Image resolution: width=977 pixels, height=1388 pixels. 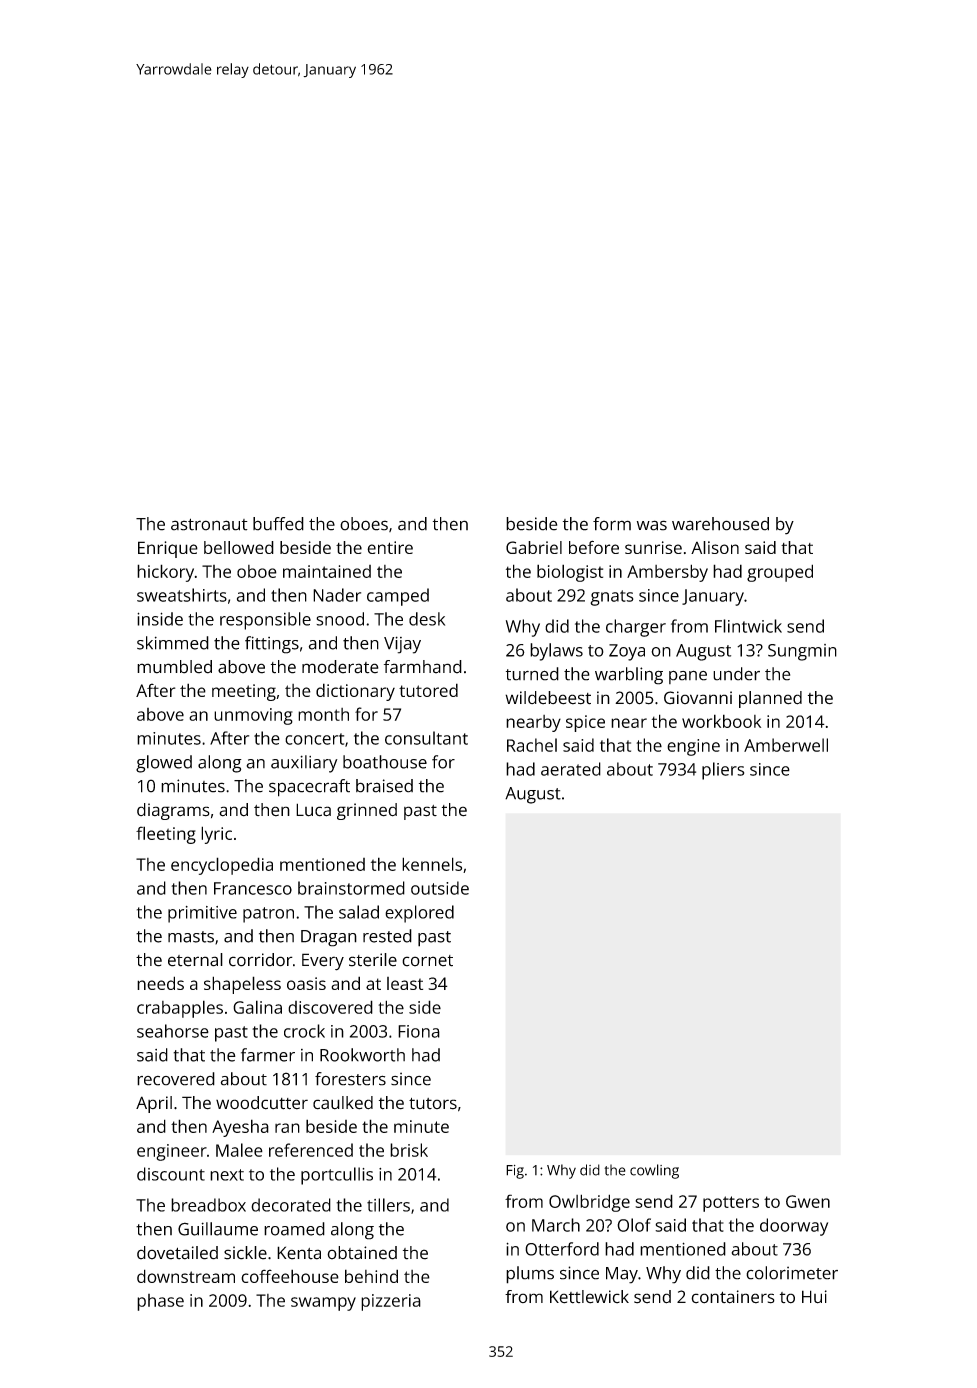 What do you see at coordinates (314, 739) in the screenshot?
I see `concert` at bounding box center [314, 739].
